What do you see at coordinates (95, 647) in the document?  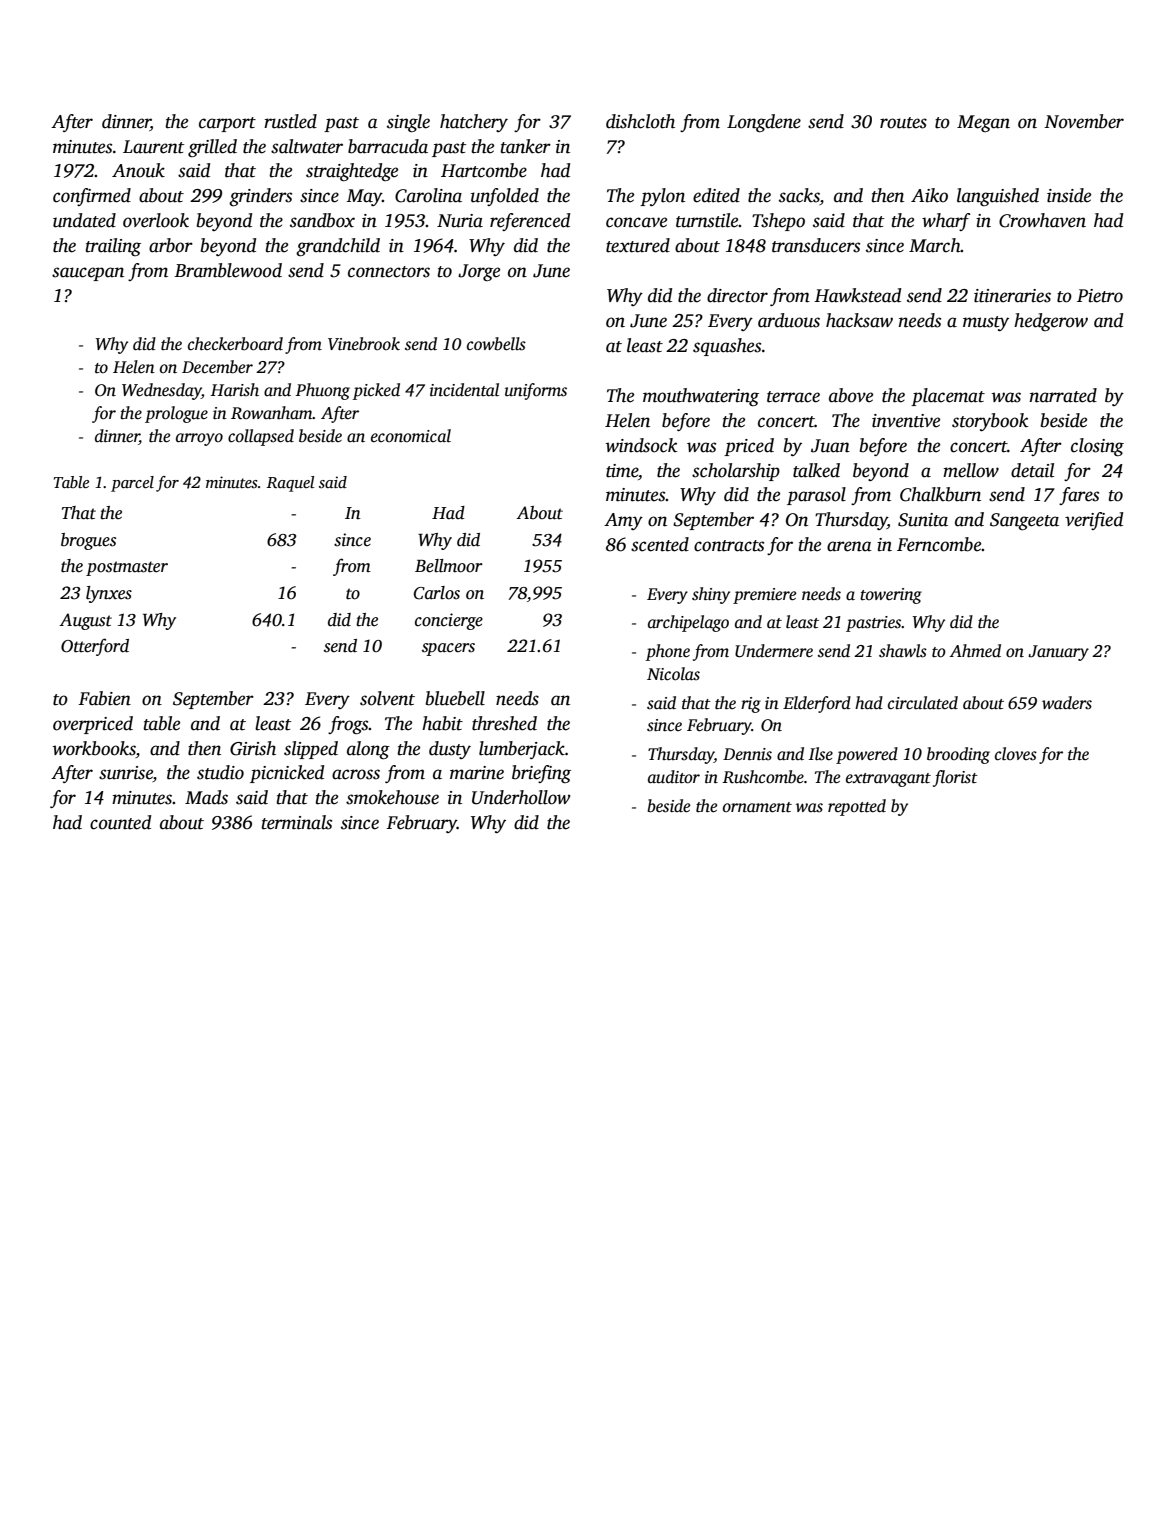 I see `Otterford` at bounding box center [95, 647].
